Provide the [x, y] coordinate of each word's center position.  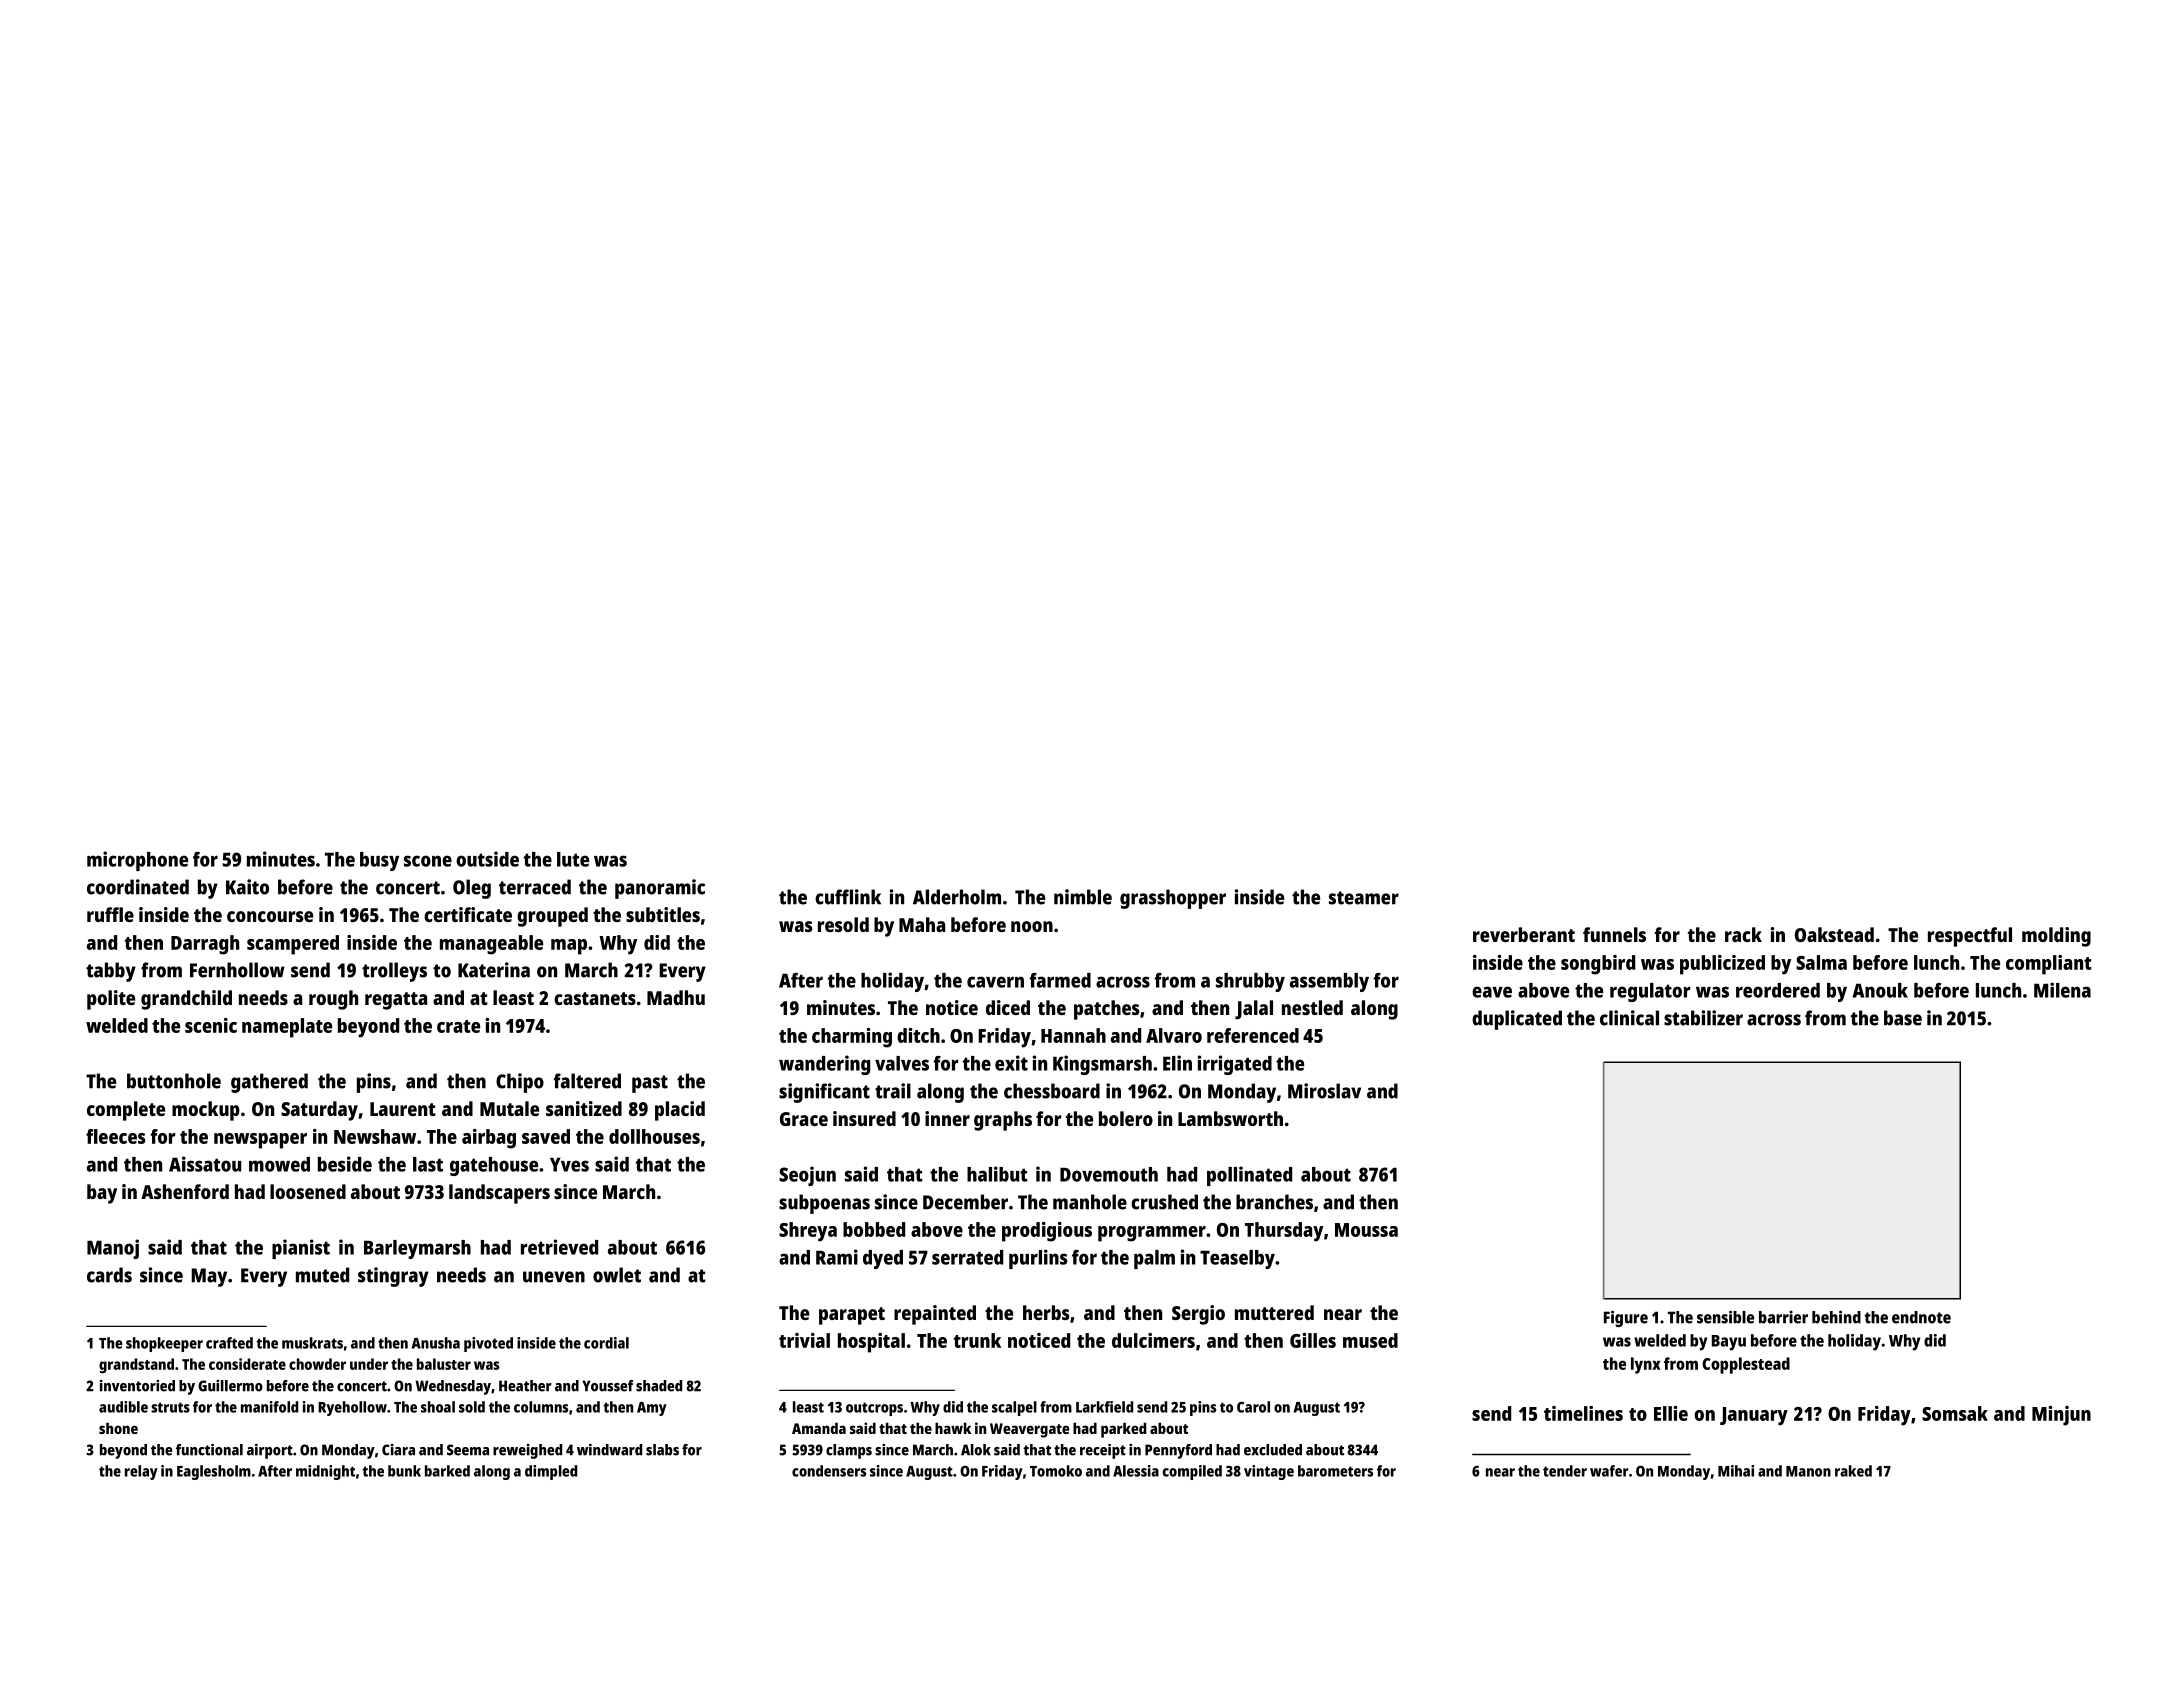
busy [379, 861]
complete [126, 1111]
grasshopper [1173, 899]
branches [1274, 1202]
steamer [1364, 898]
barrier [1783, 1317]
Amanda [819, 1428]
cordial [606, 1343]
